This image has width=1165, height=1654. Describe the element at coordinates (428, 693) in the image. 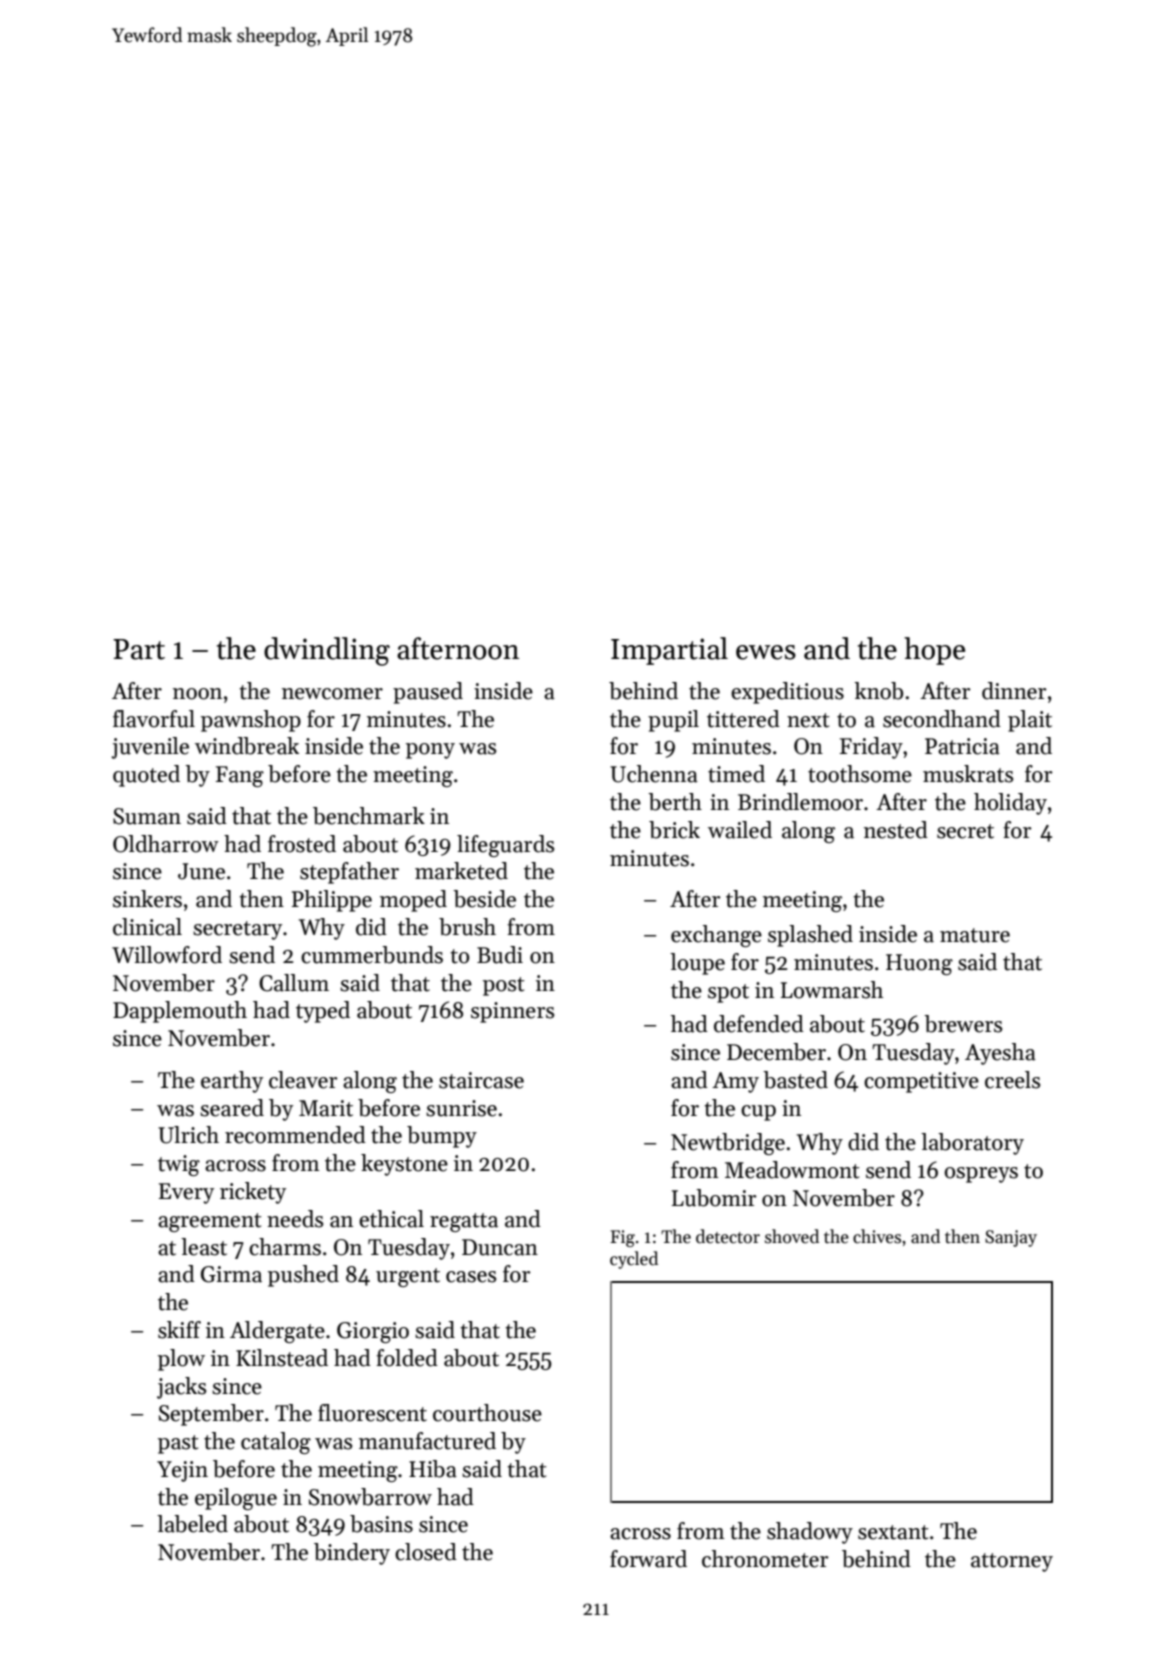

I see `paused` at that location.
